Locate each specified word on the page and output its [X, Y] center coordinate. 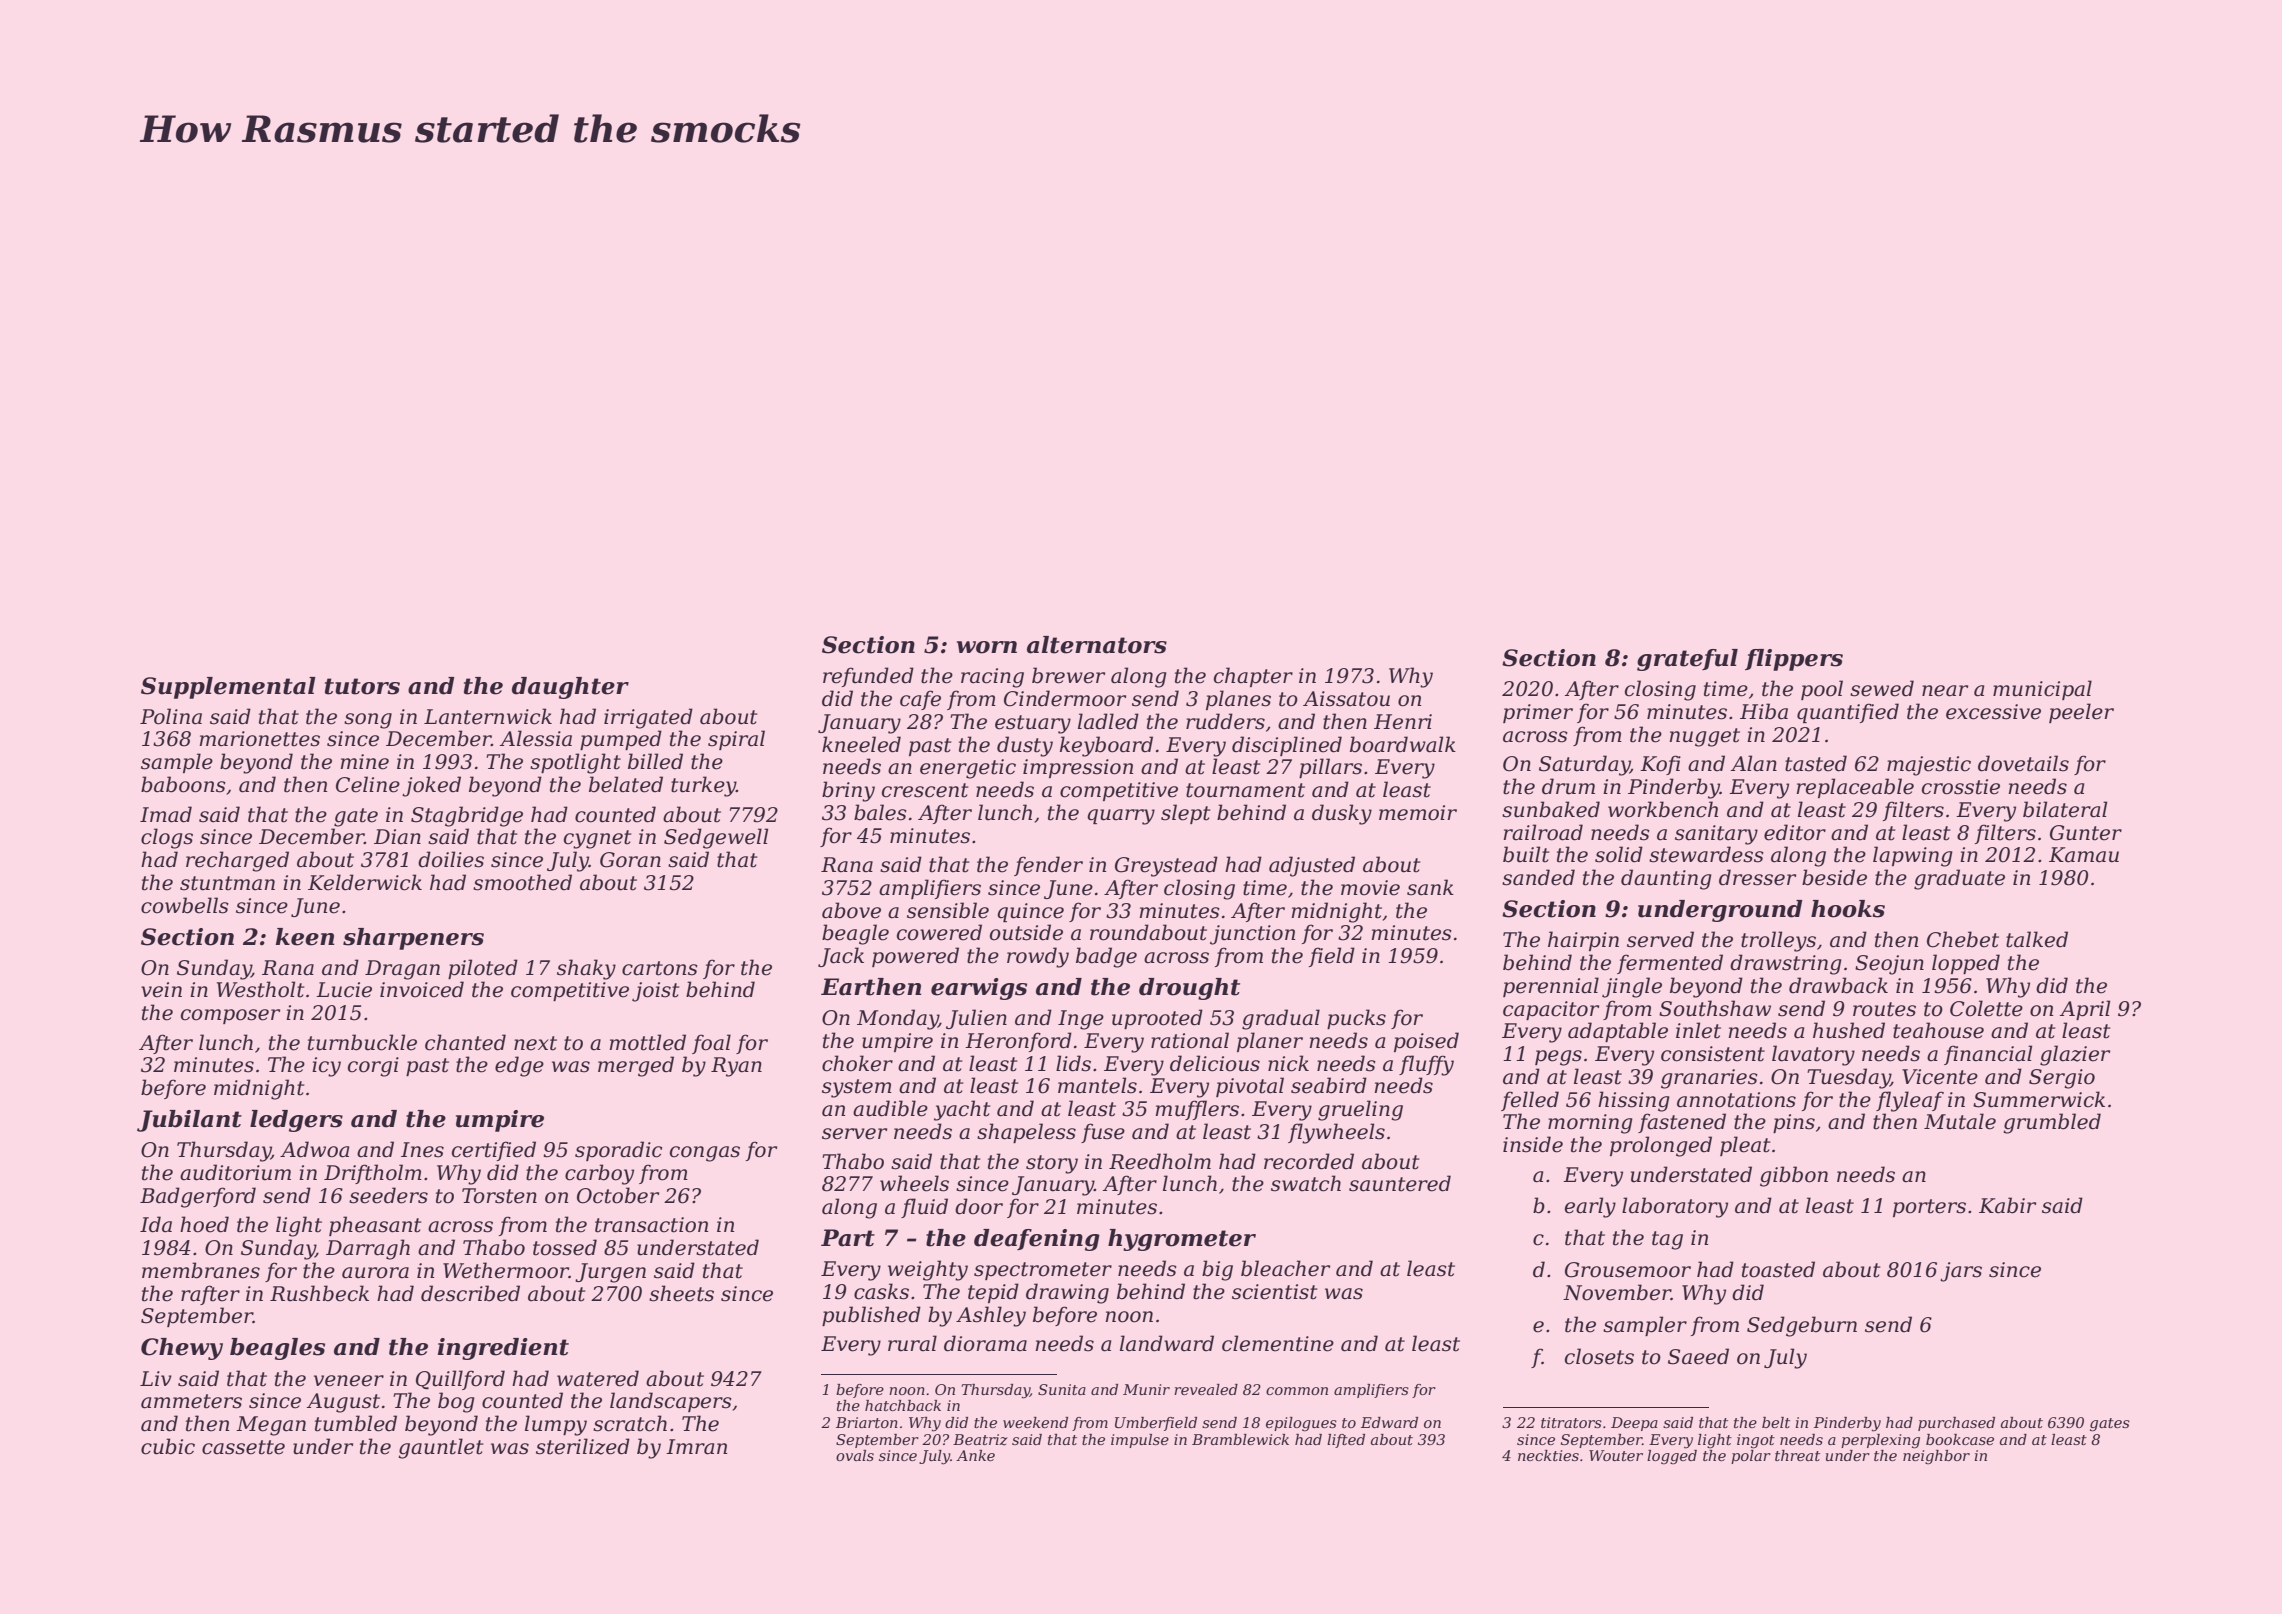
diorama [985, 1343]
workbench [1663, 809]
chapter [1253, 677]
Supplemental [228, 688]
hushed [1849, 1030]
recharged [237, 861]
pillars [1330, 768]
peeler [2081, 713]
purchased [1956, 1424]
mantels [1097, 1085]
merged [636, 1066]
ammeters [191, 1401]
